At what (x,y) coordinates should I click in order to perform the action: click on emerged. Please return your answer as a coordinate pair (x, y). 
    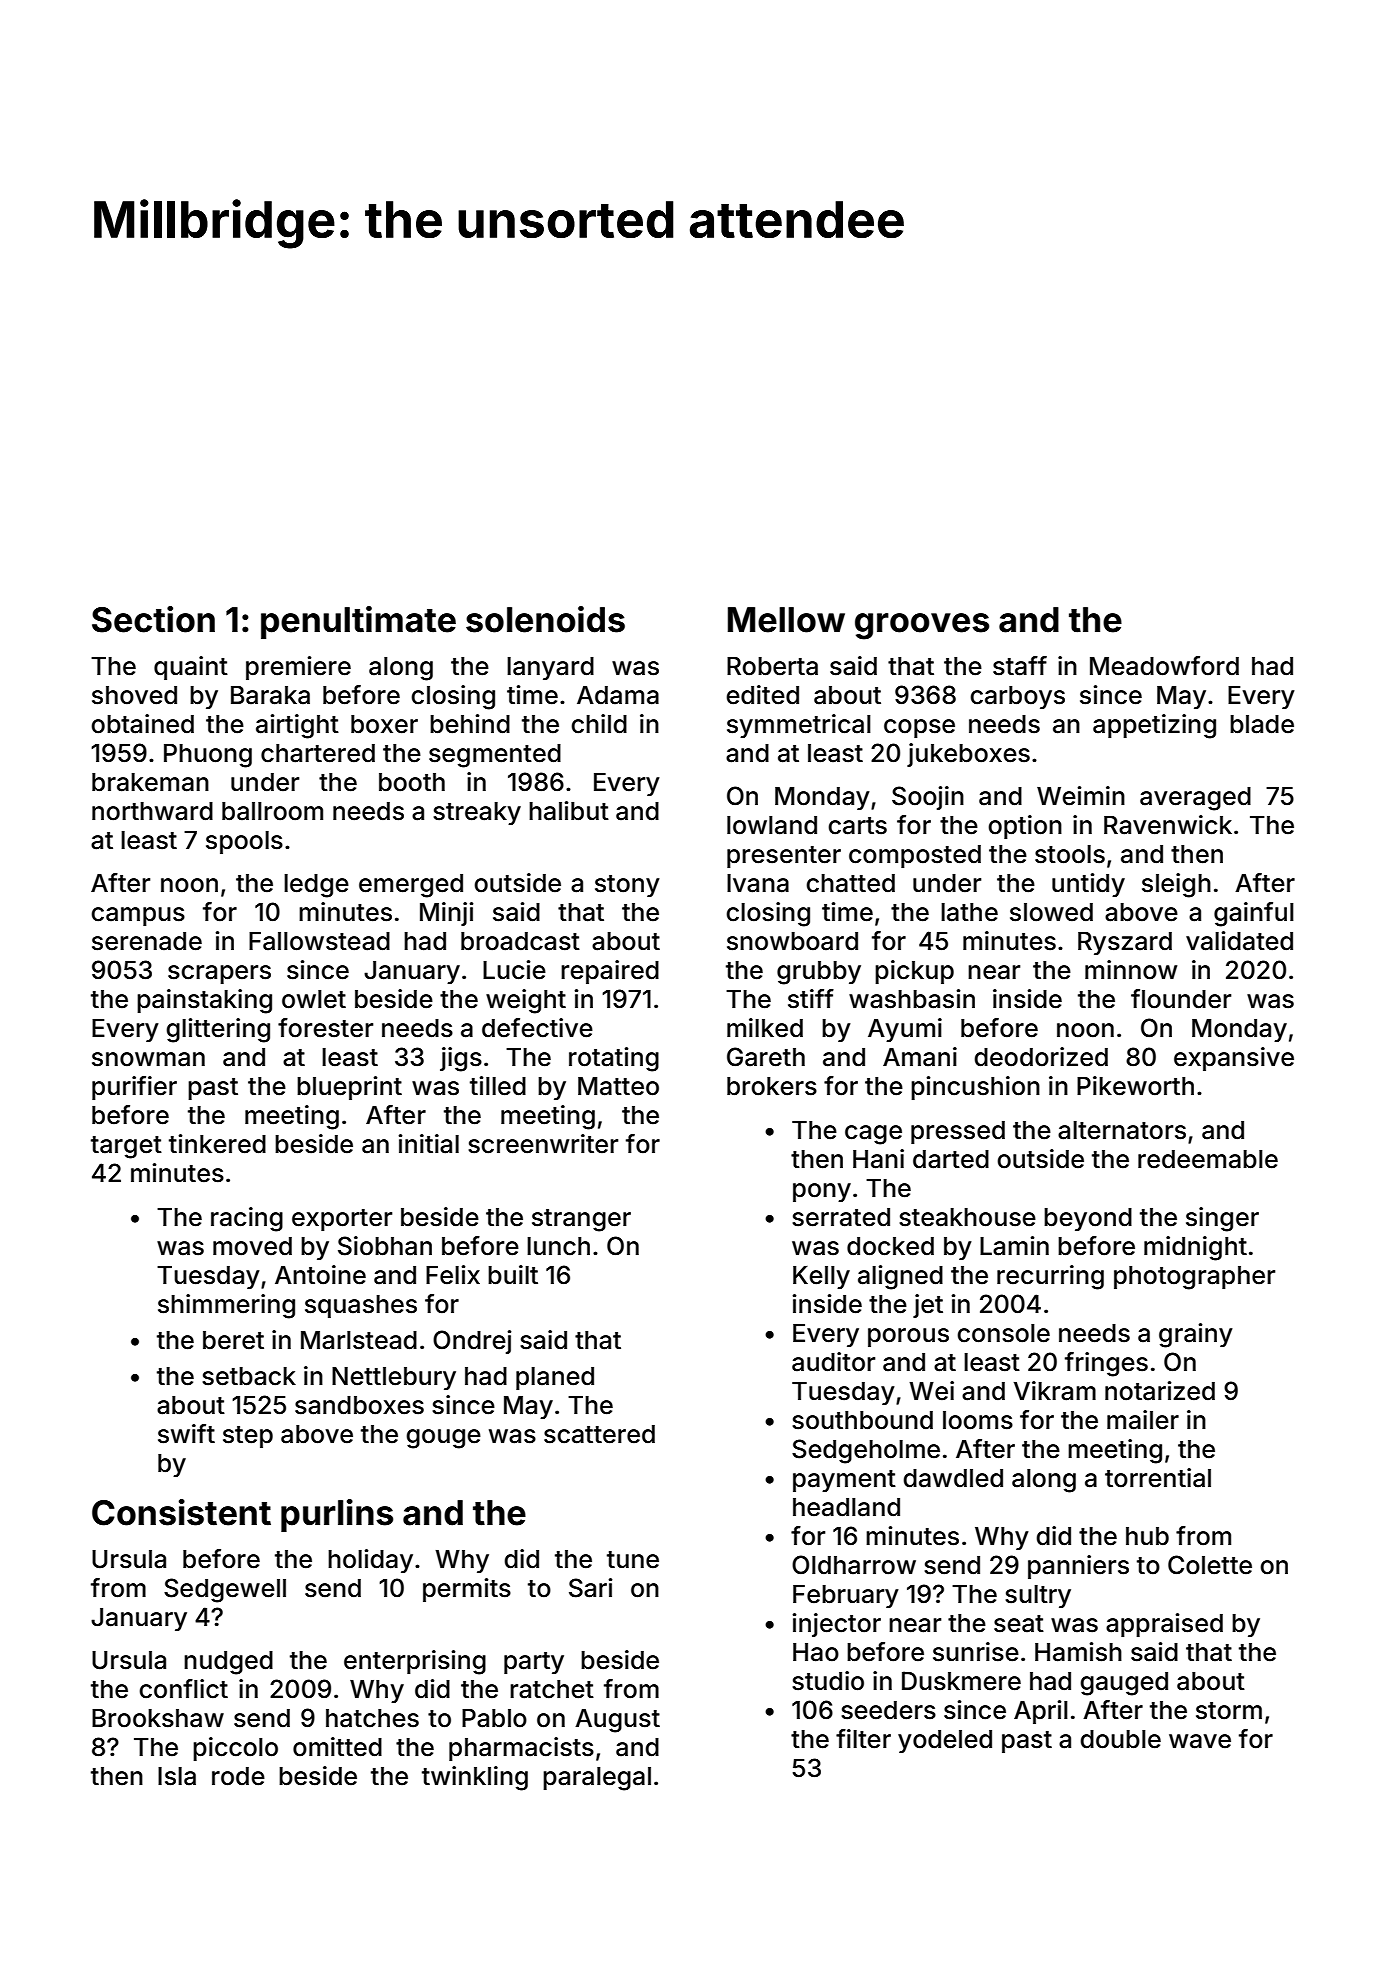
    Looking at the image, I should click on (411, 886).
